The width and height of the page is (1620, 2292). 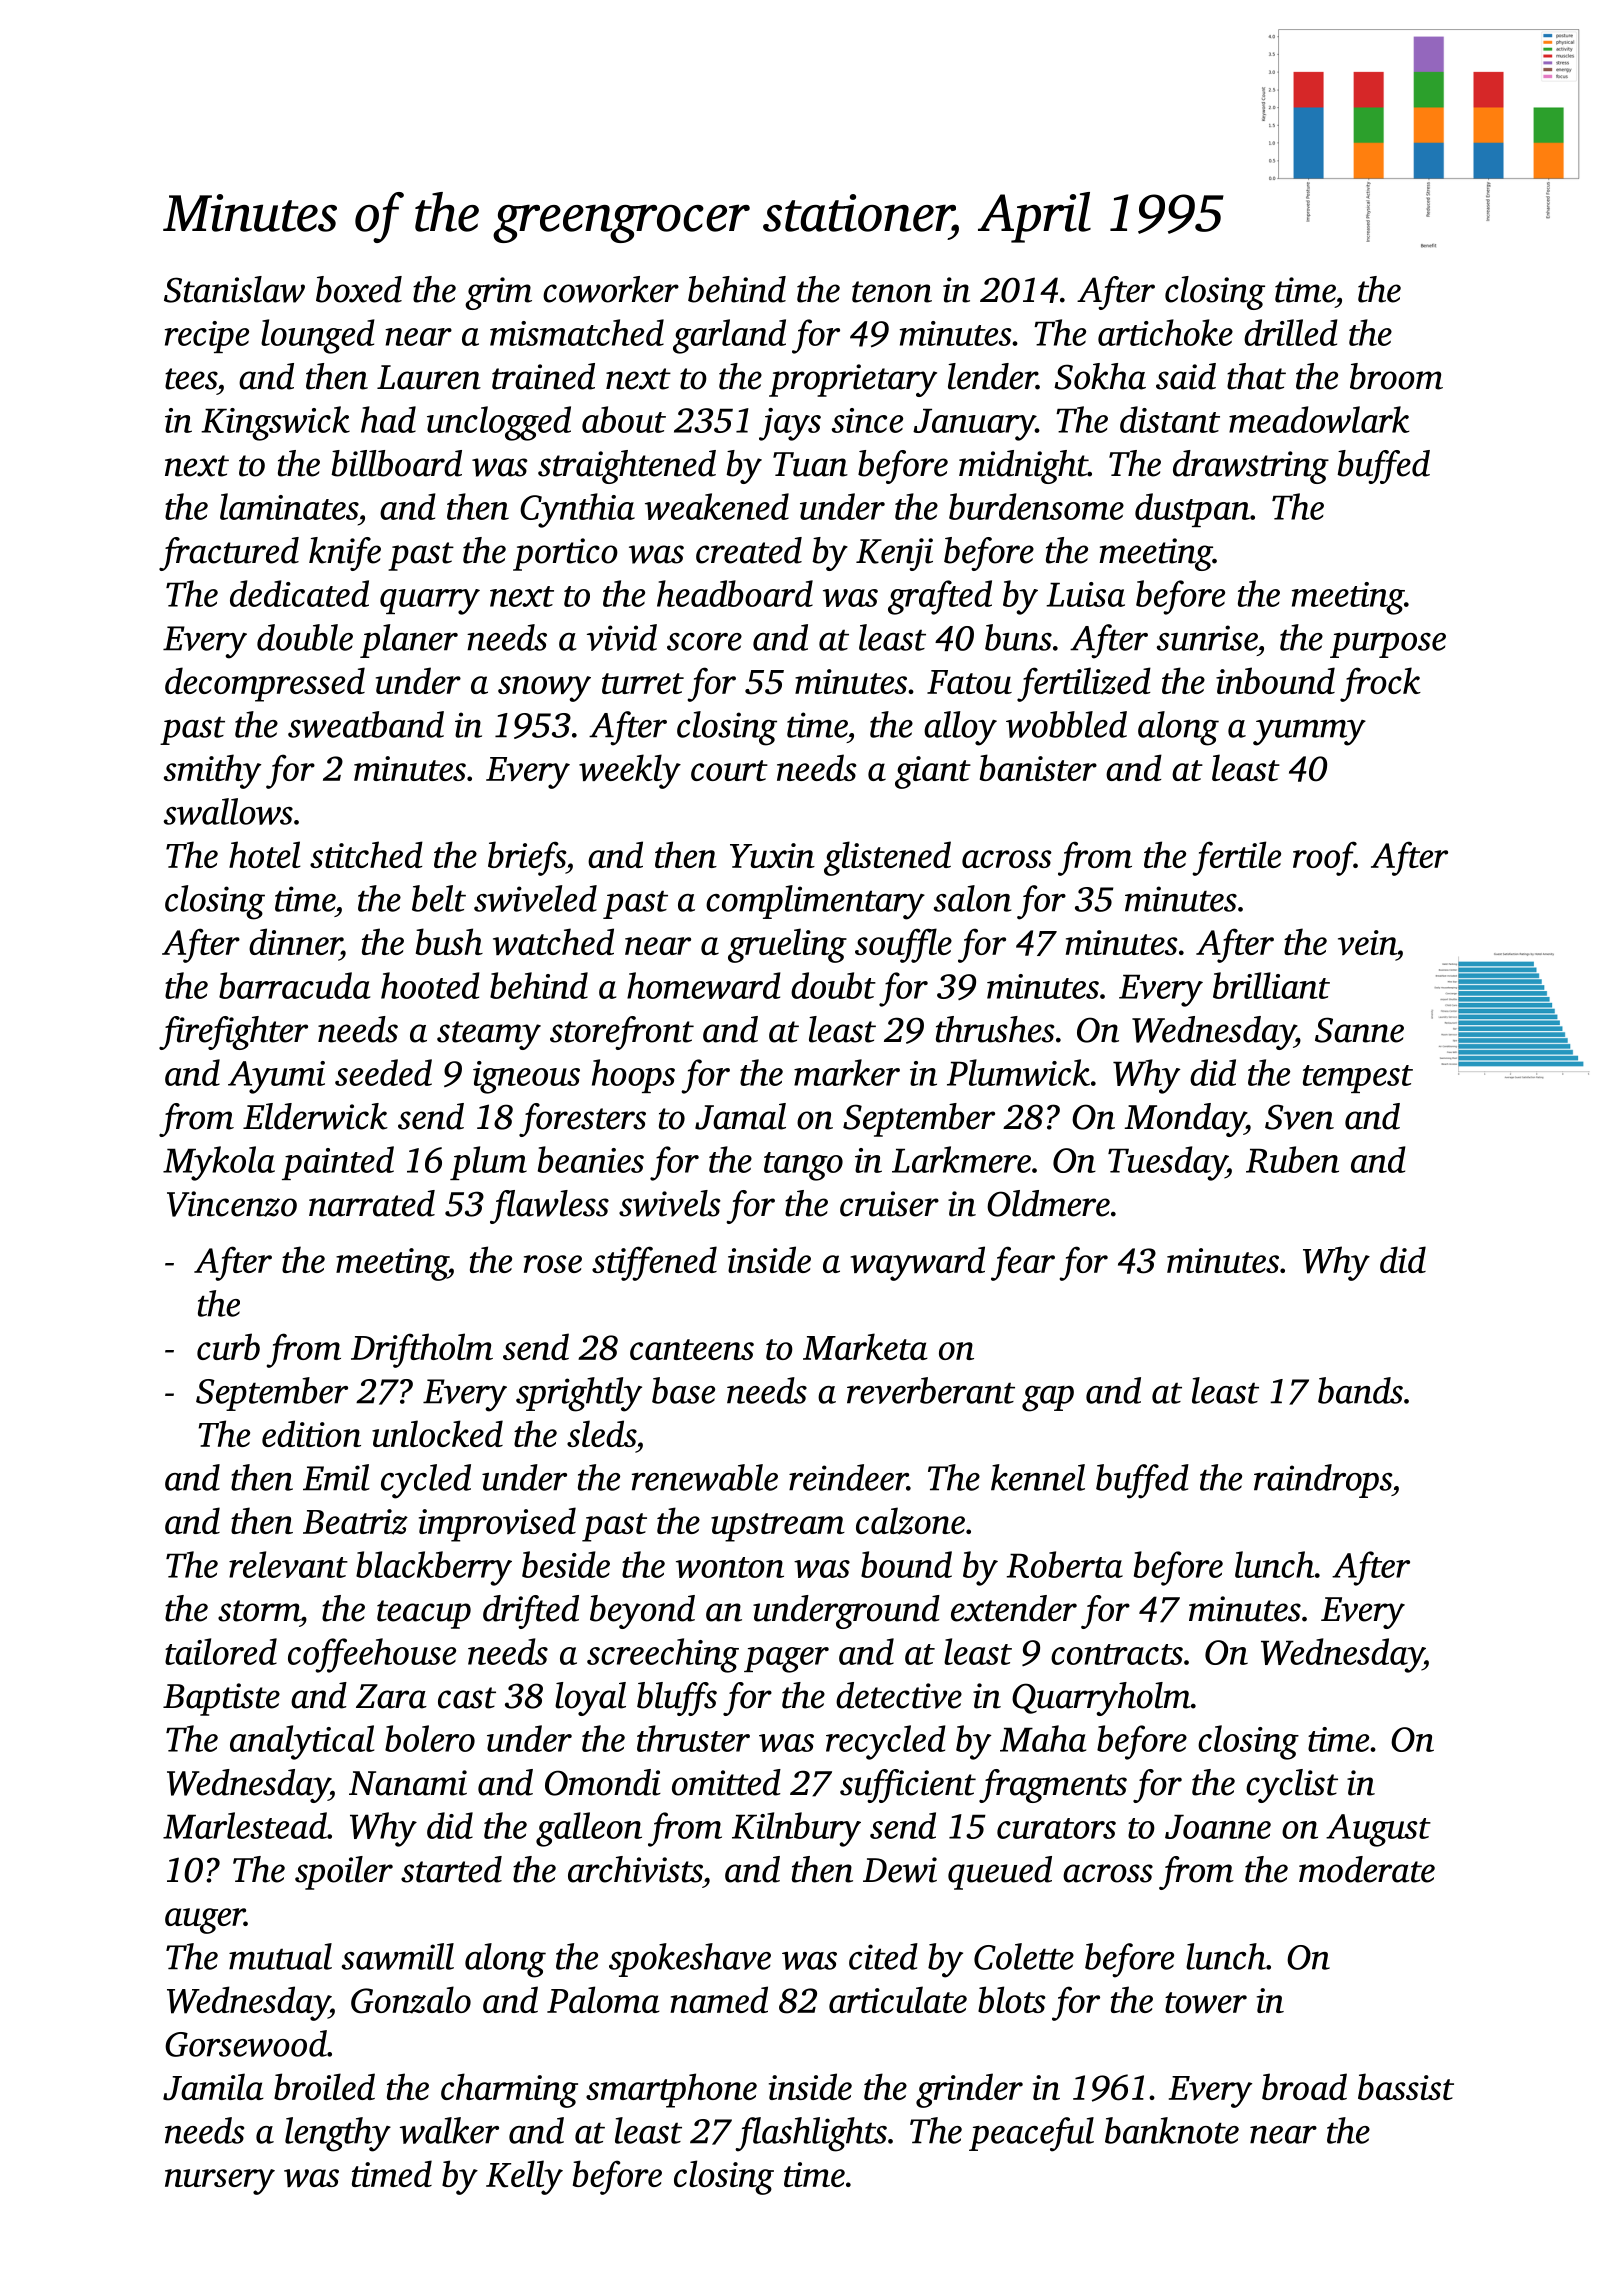 What do you see at coordinates (811, 2134) in the page?
I see `flashlights` at bounding box center [811, 2134].
